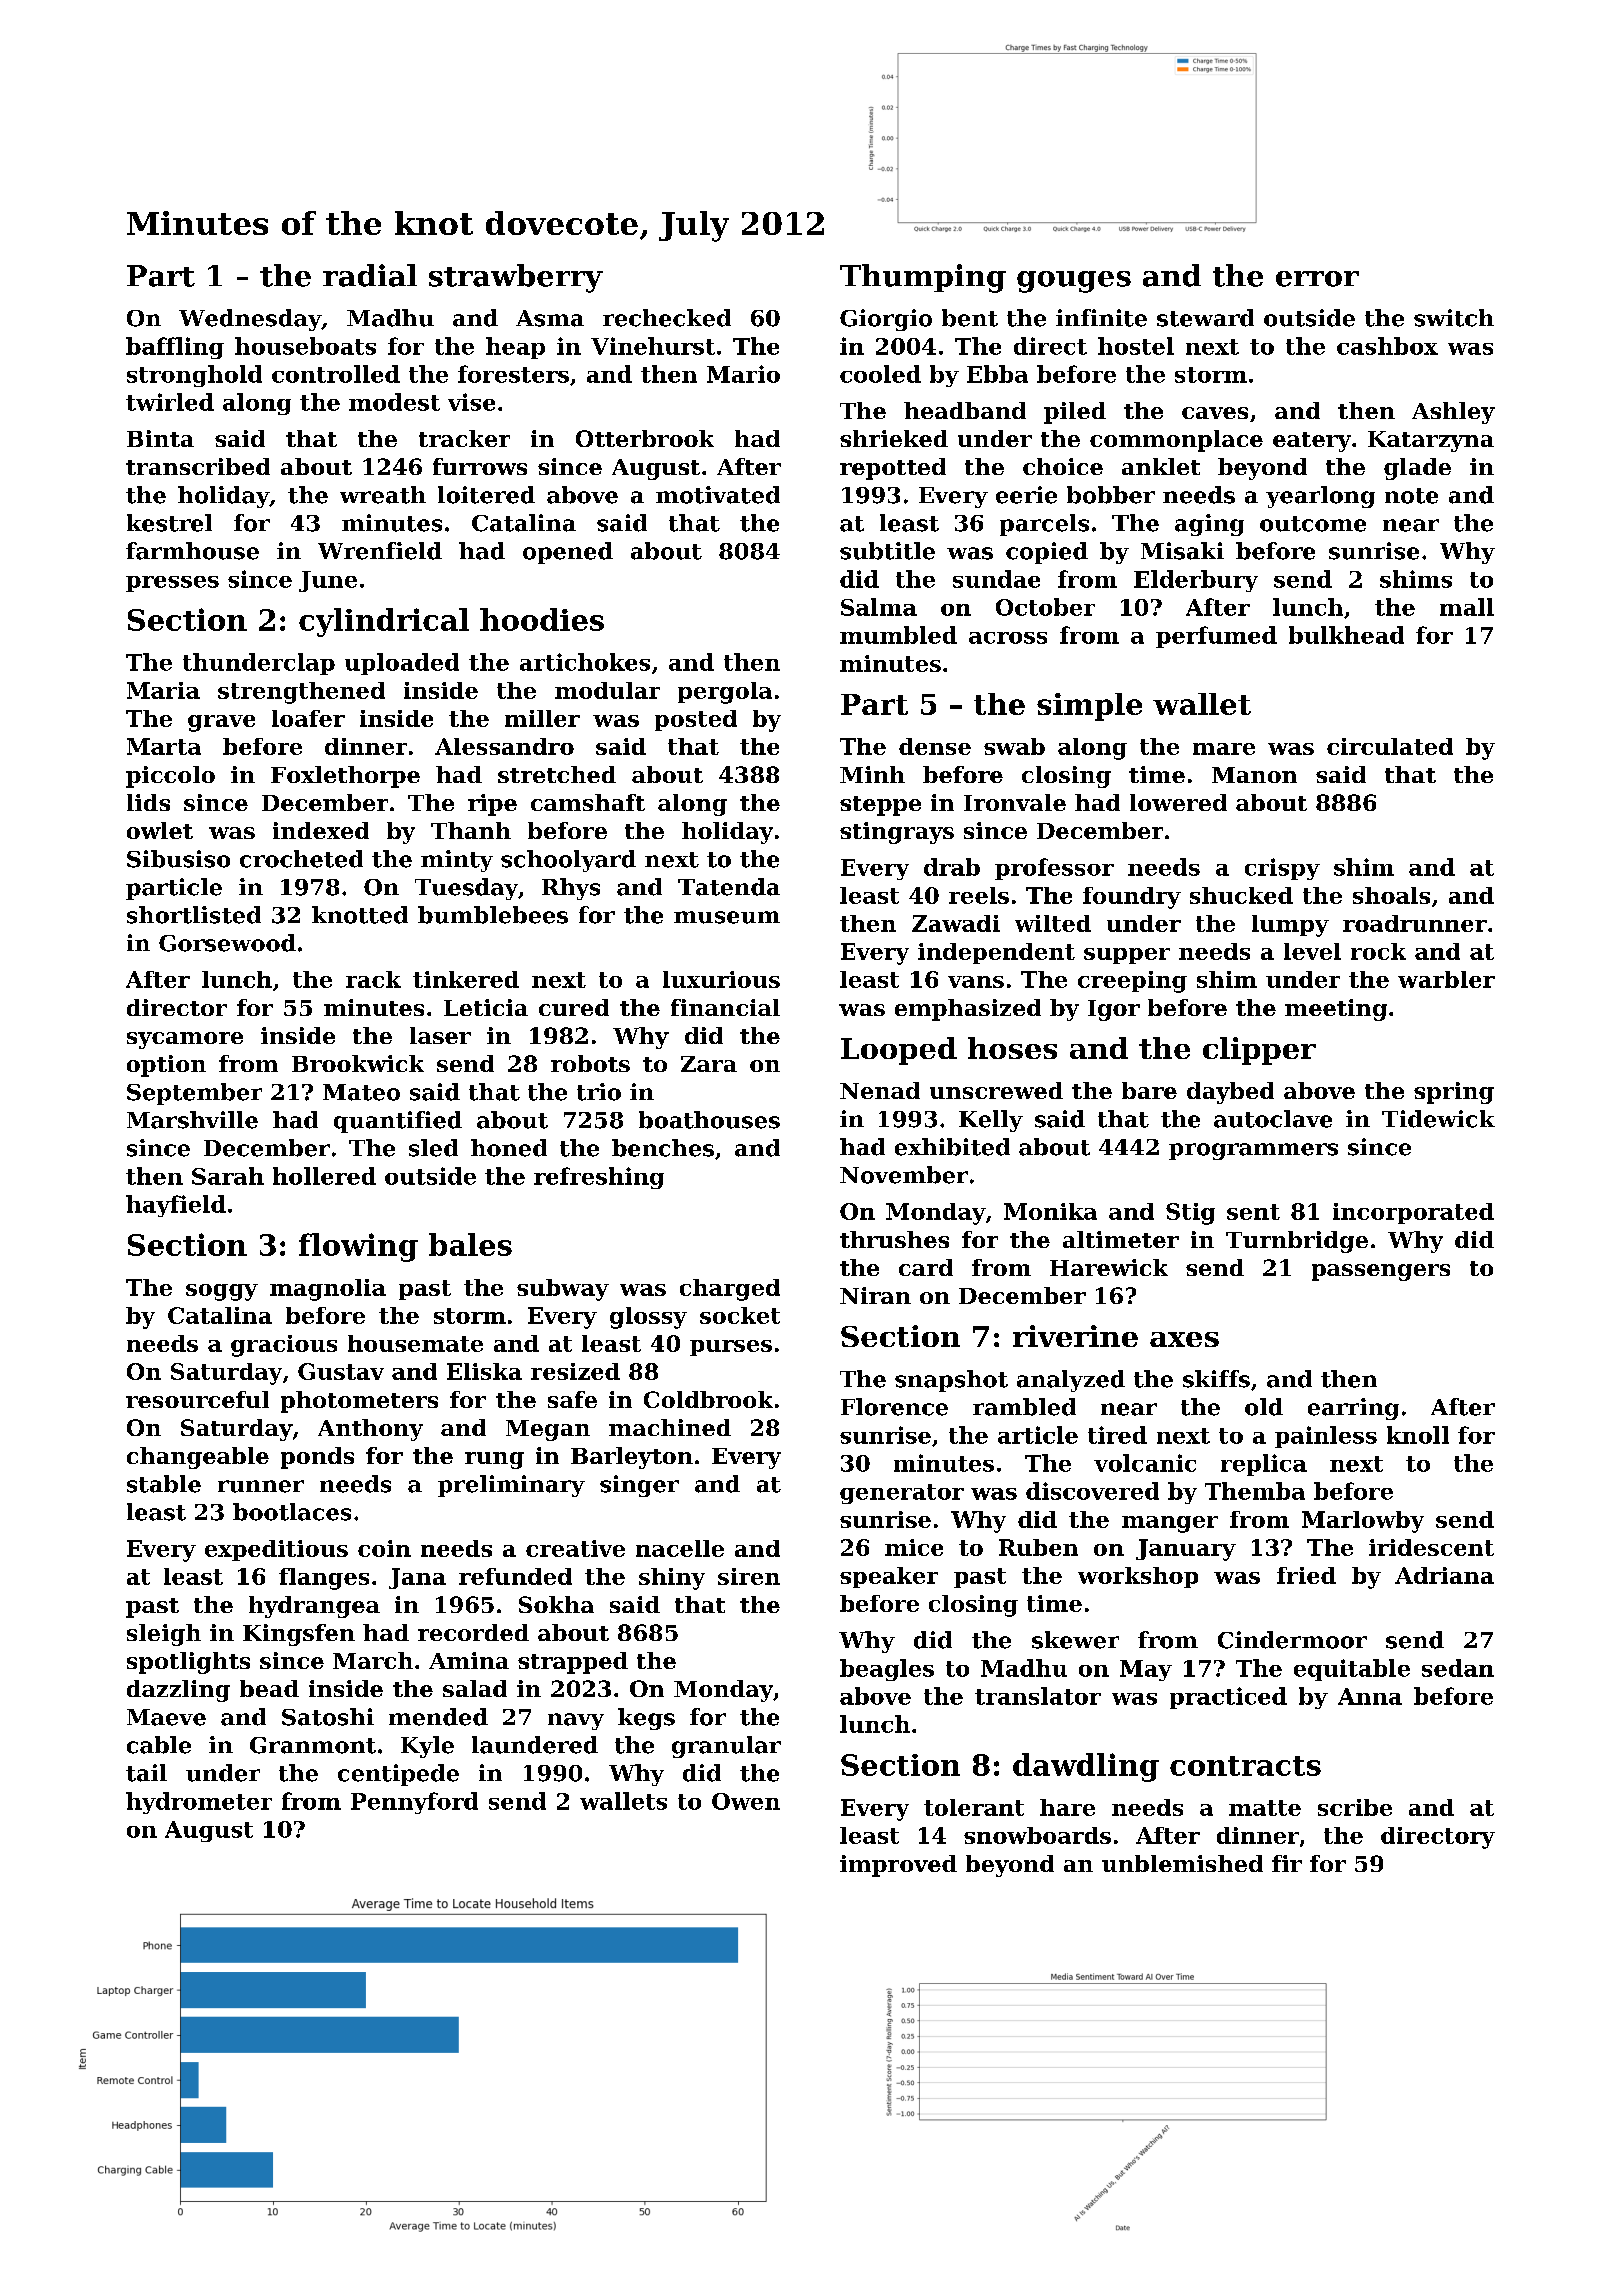 This page has width=1620, height=2292. What do you see at coordinates (328, 1290) in the page?
I see `magnolia` at bounding box center [328, 1290].
